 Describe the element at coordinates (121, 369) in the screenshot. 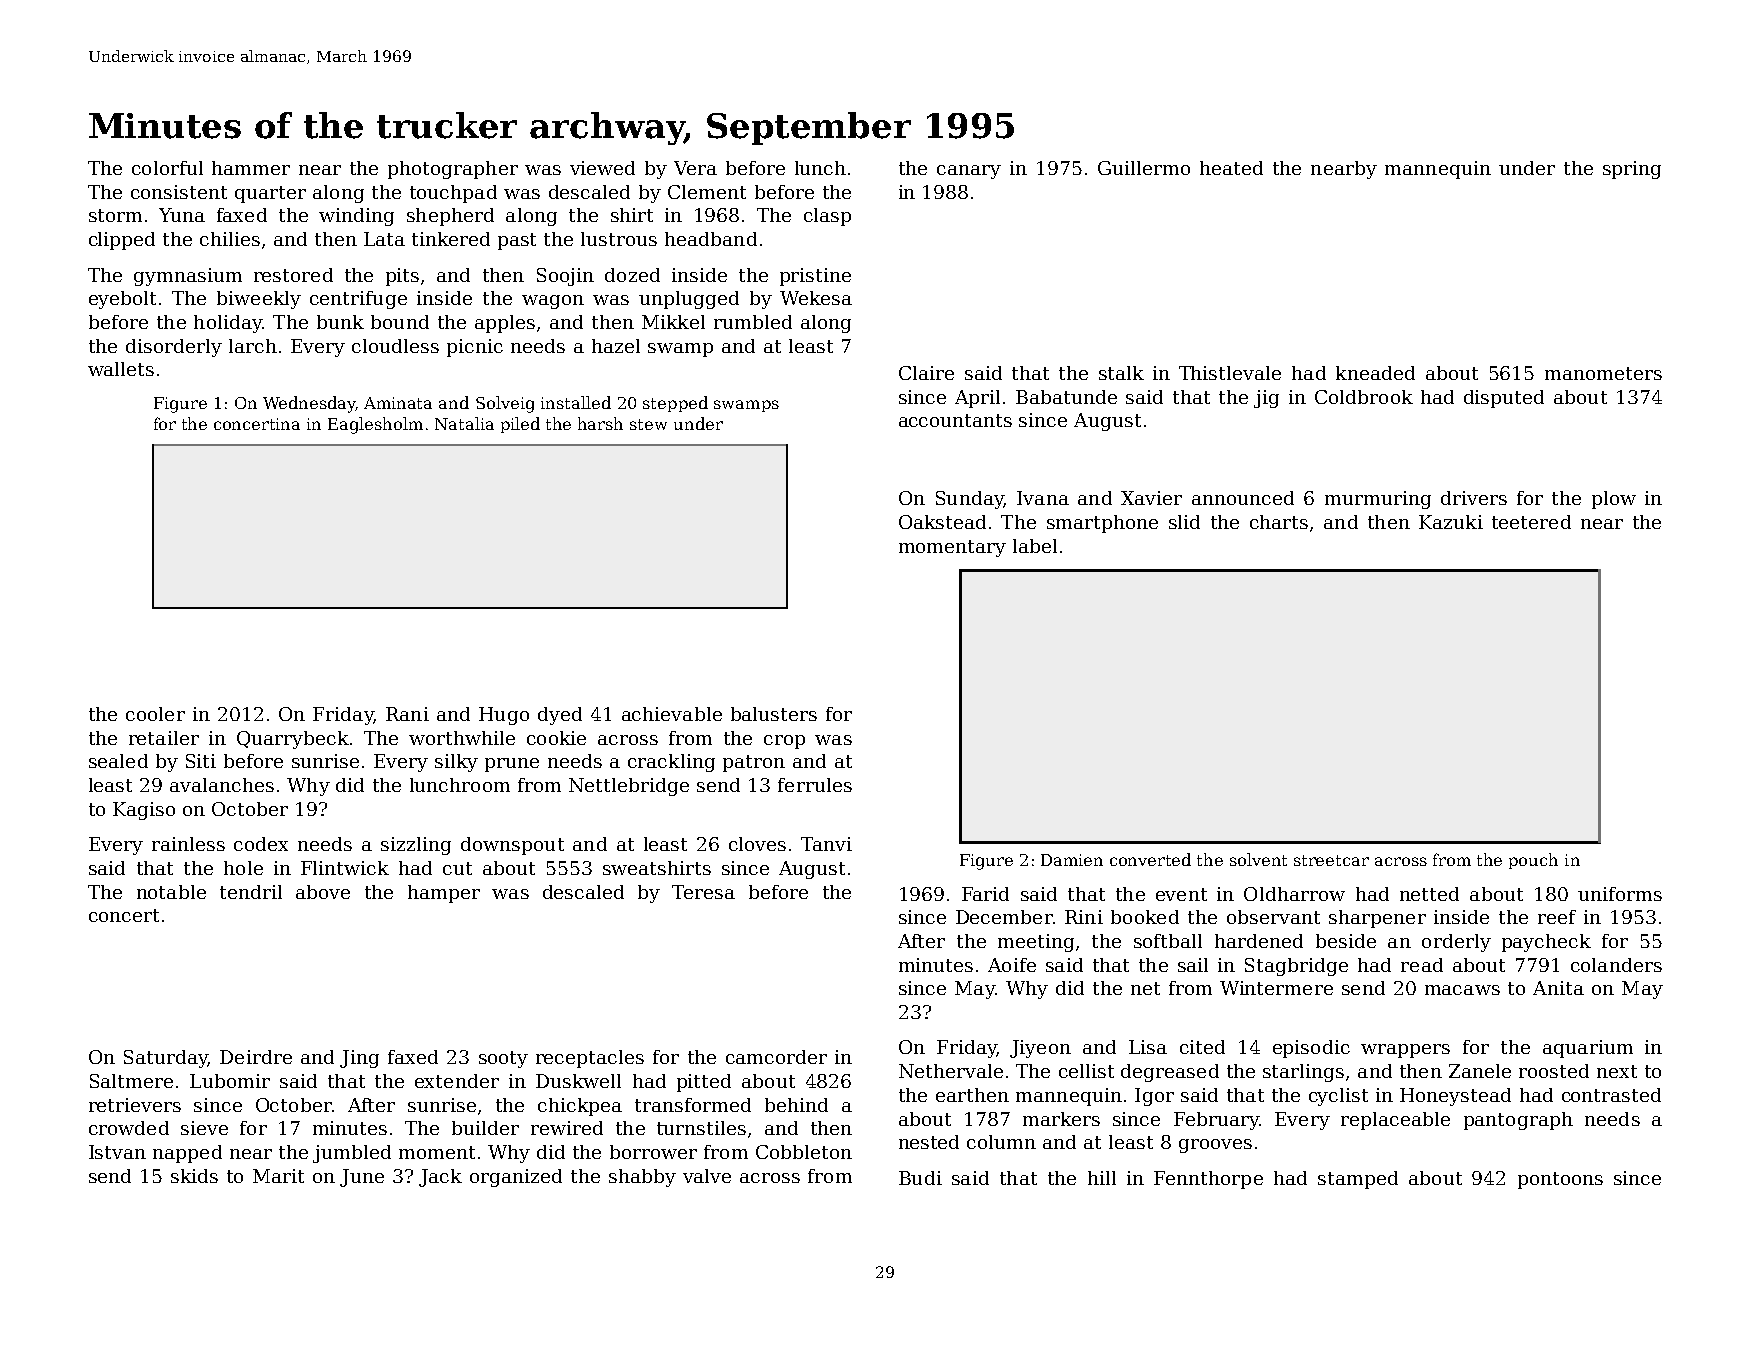

I see `wallets` at that location.
